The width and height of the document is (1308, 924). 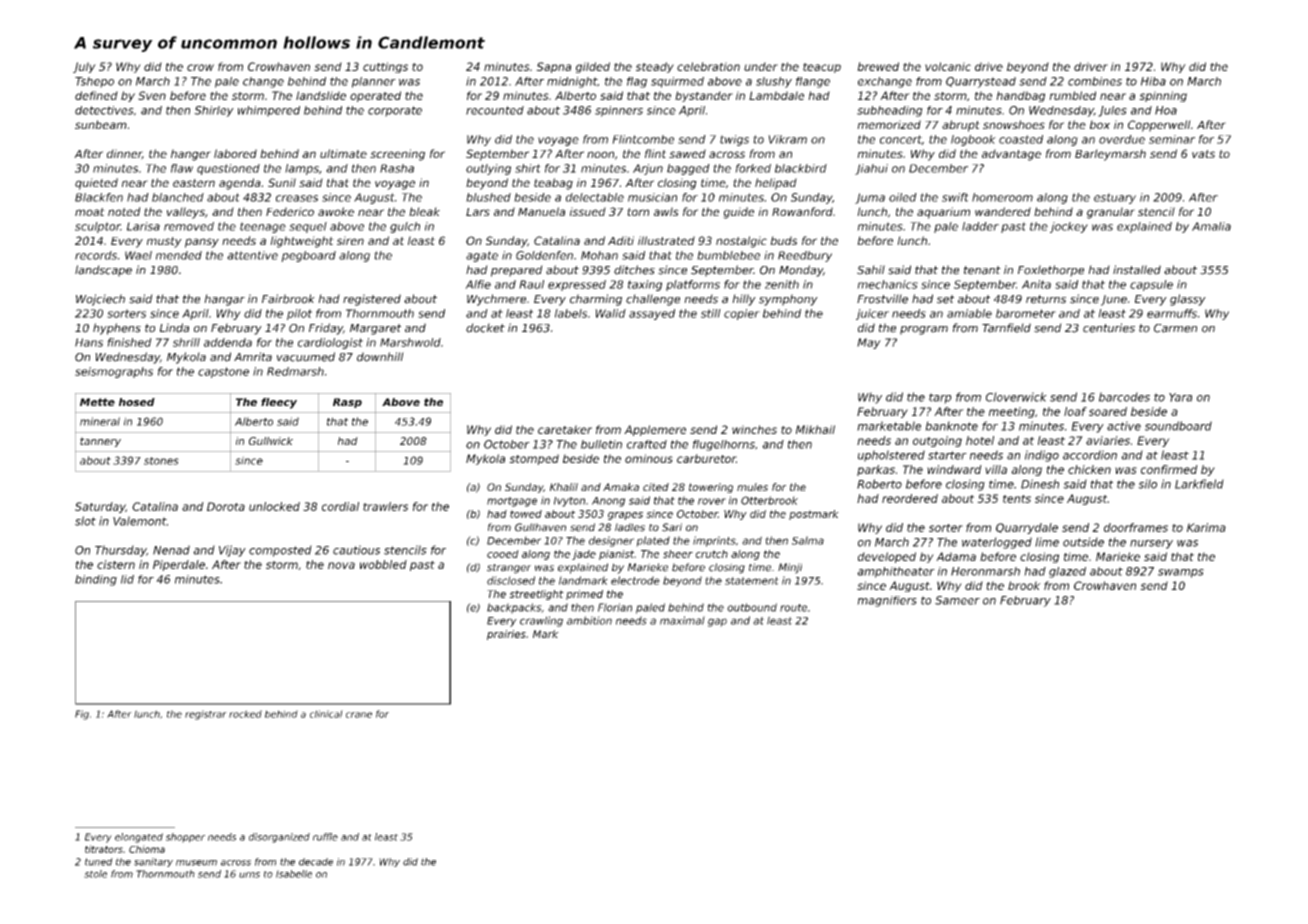 I want to click on dinner, so click(x=124, y=154).
